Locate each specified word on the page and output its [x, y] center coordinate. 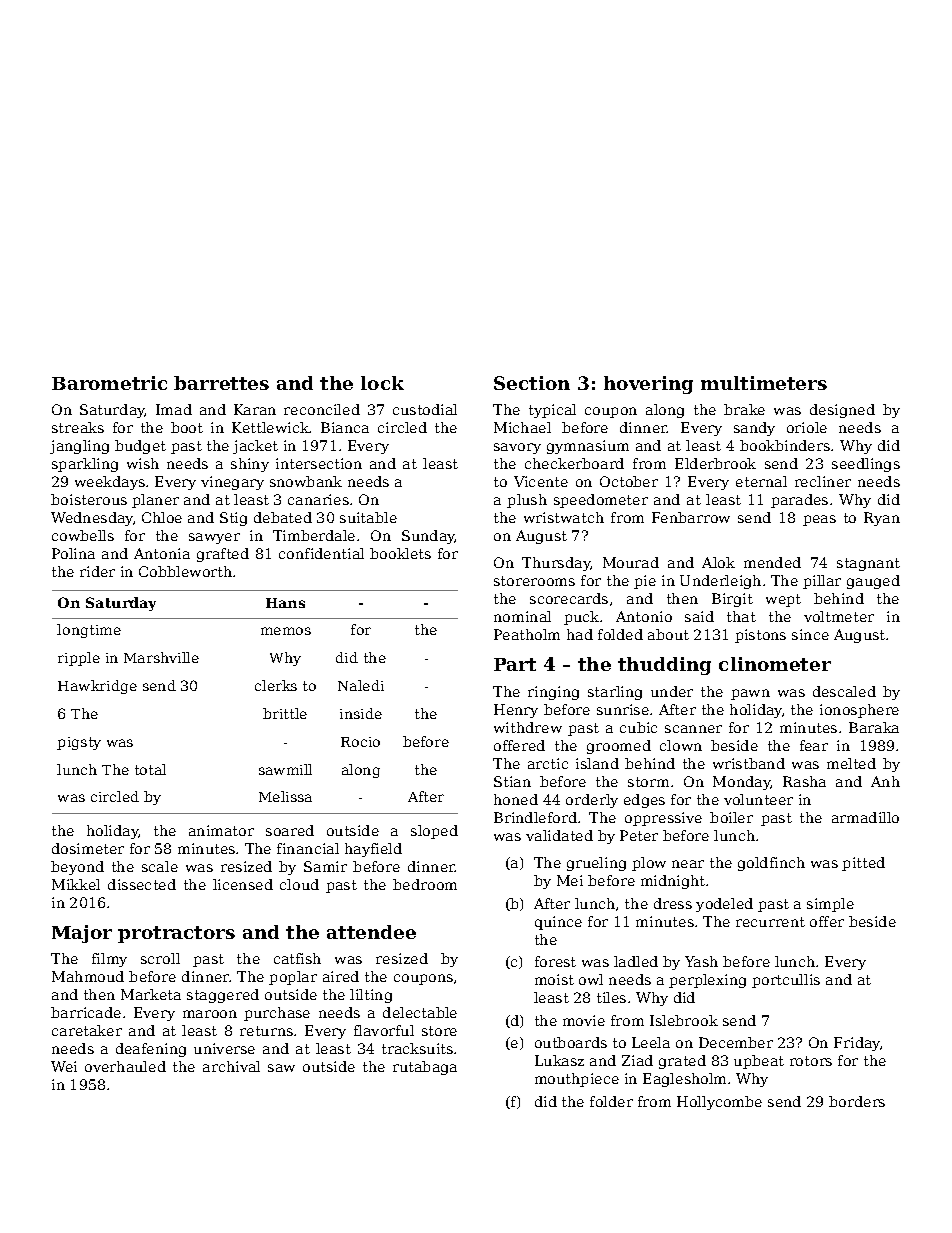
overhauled [125, 1066]
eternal [761, 481]
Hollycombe [719, 1103]
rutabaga [425, 1068]
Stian [512, 781]
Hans [285, 603]
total [150, 769]
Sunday [428, 537]
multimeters [764, 383]
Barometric [109, 383]
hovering [648, 385]
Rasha [804, 781]
